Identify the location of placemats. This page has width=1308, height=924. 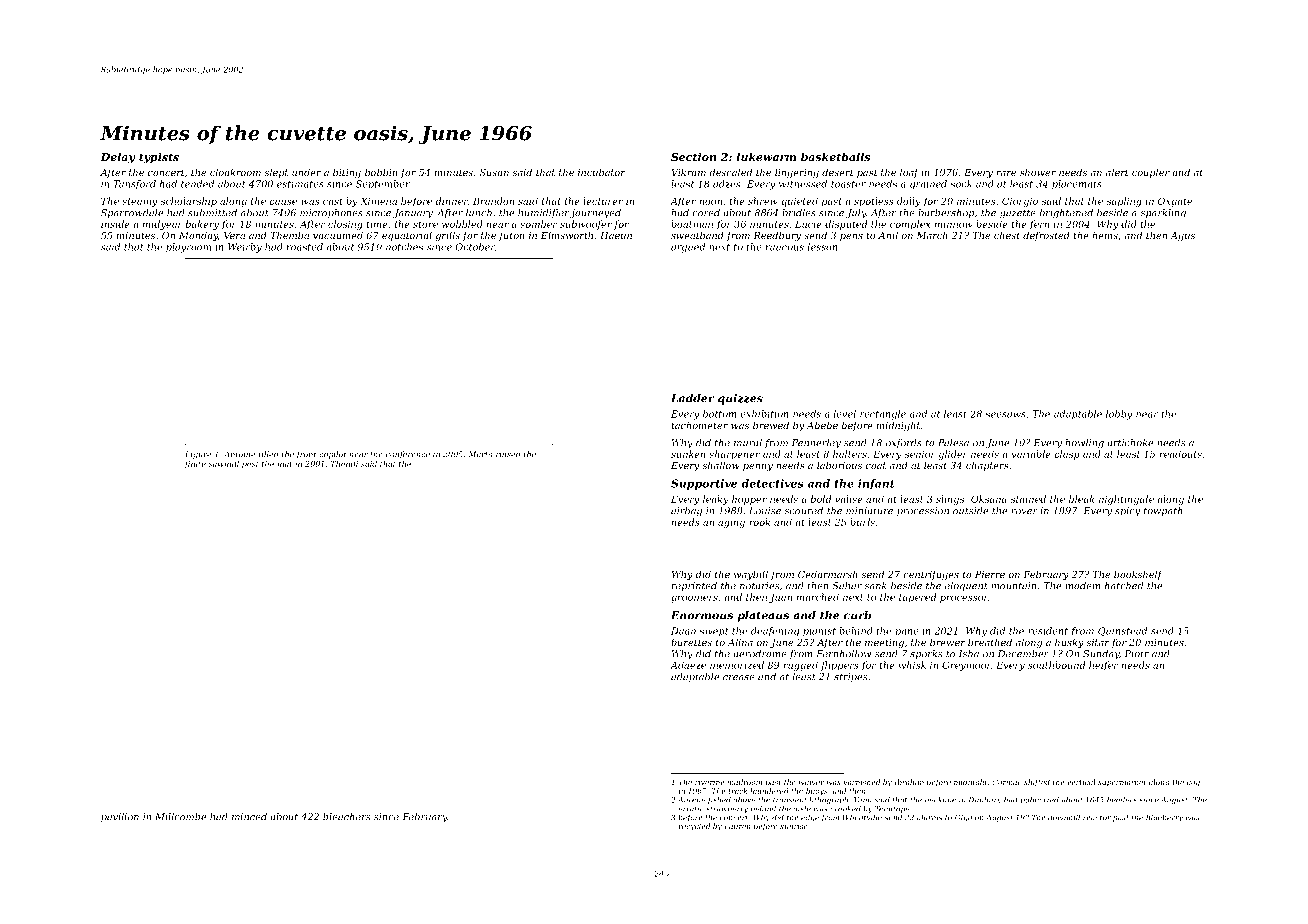
(1077, 185).
